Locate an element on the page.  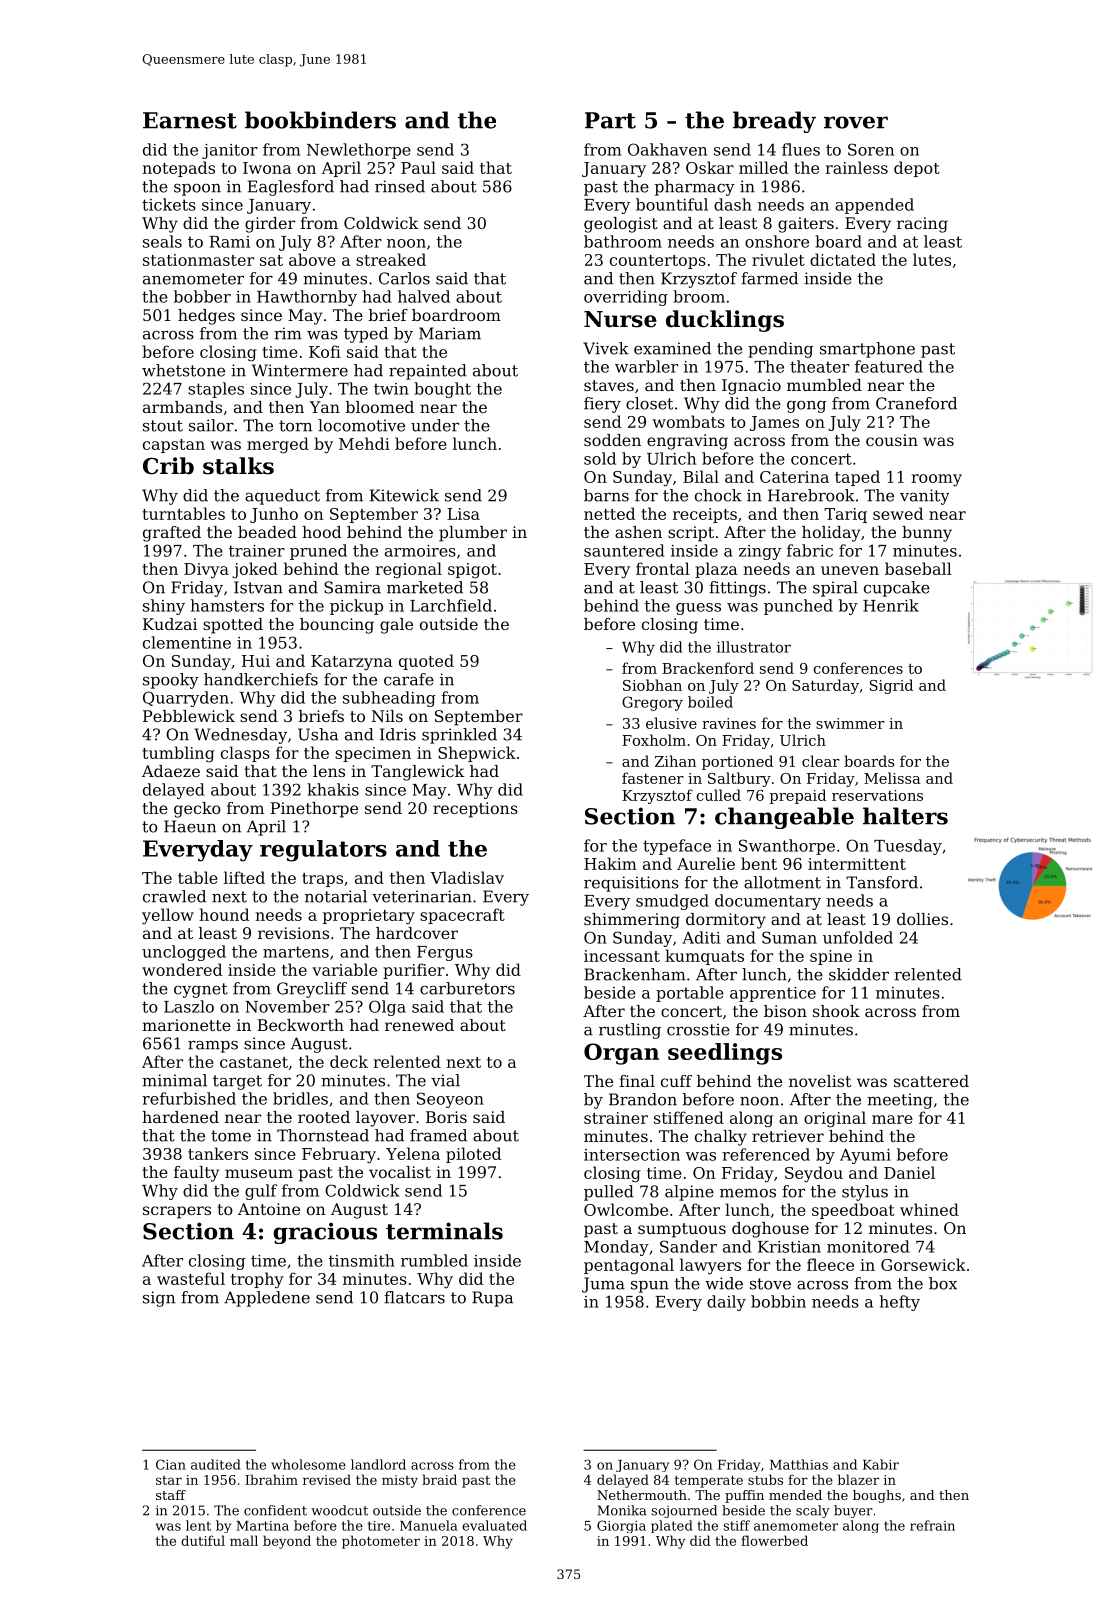
bountiful is located at coordinates (672, 204).
